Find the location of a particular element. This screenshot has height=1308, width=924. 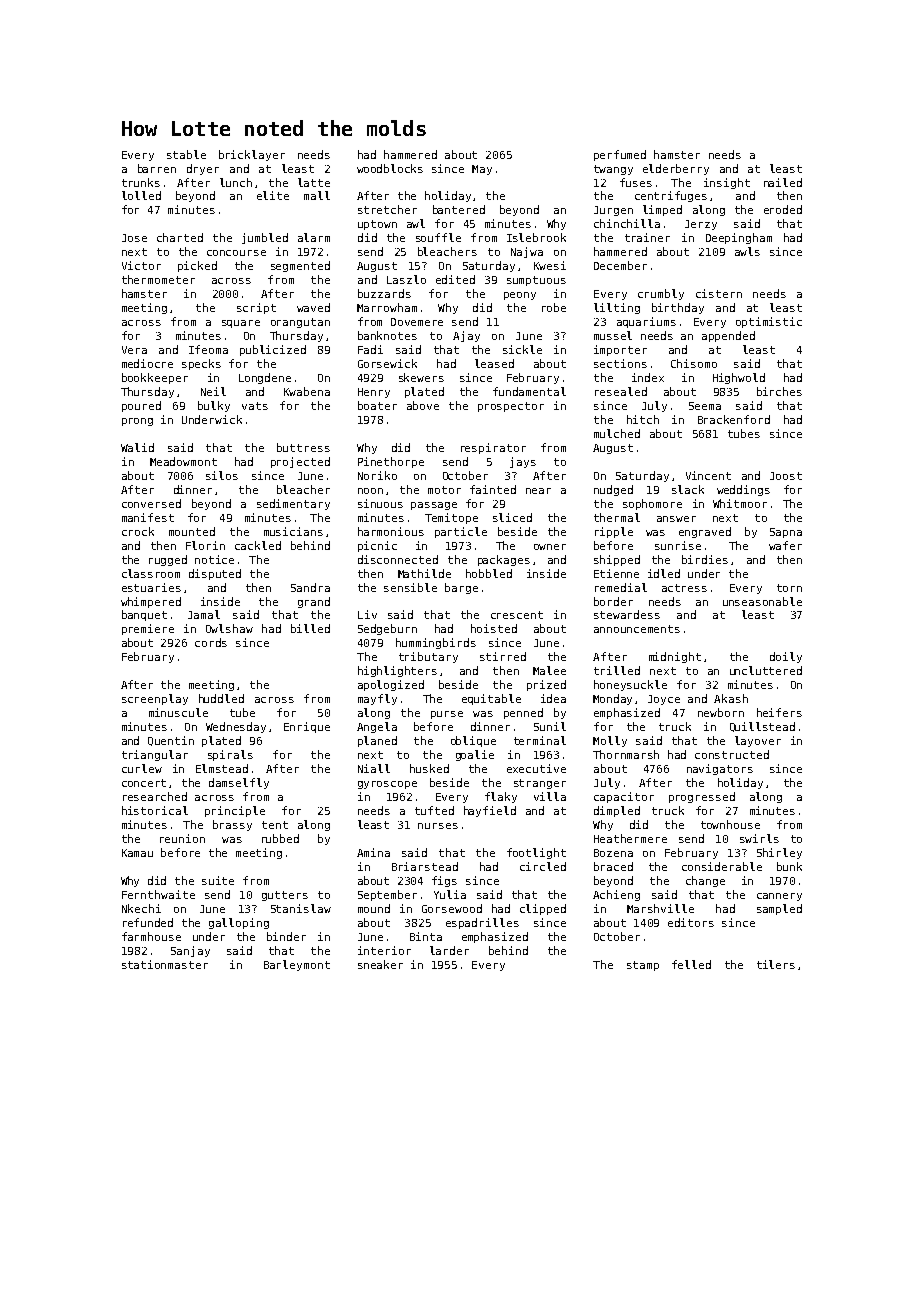

stamp is located at coordinates (643, 966).
